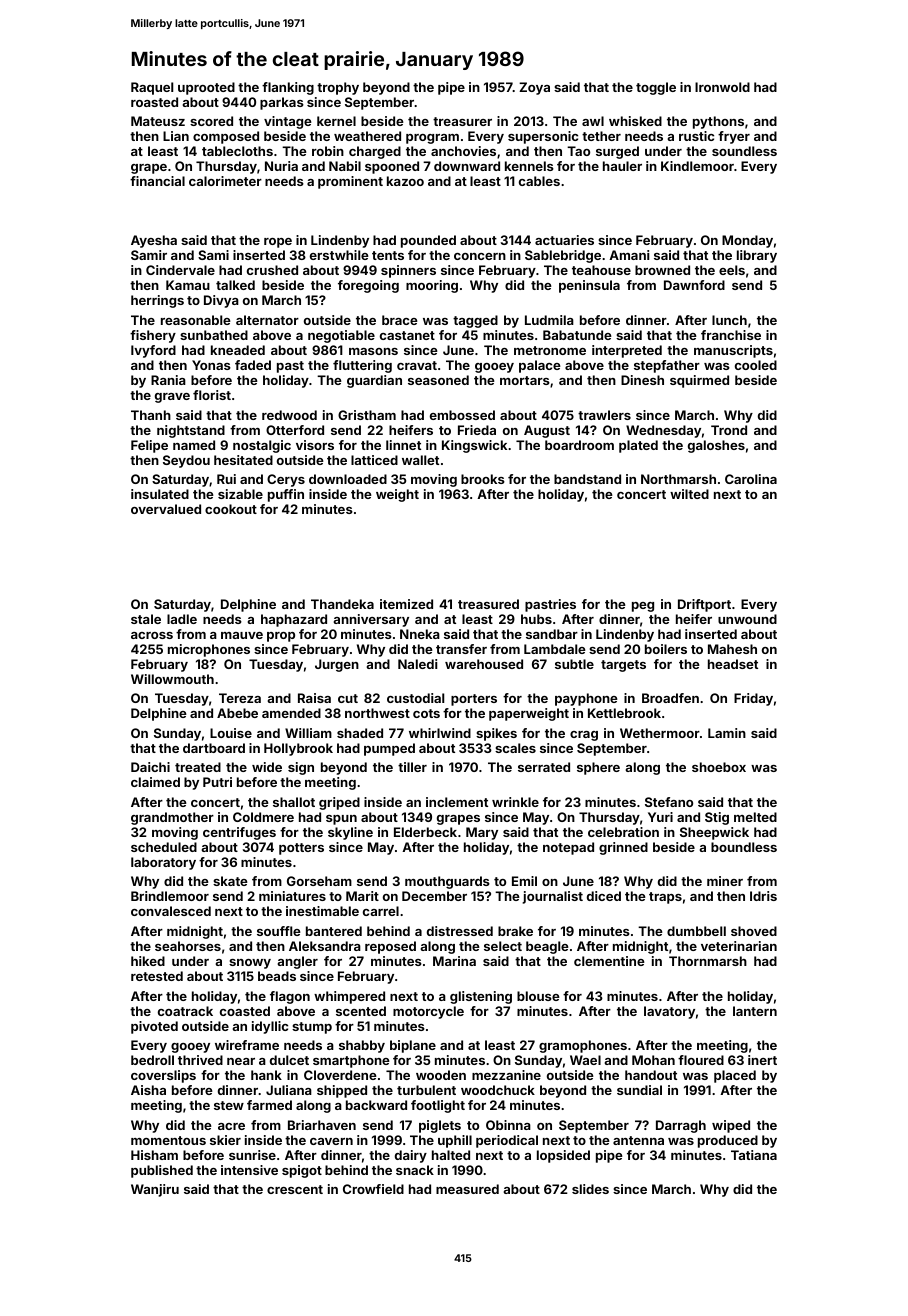 Image resolution: width=908 pixels, height=1316 pixels. Describe the element at coordinates (564, 240) in the screenshot. I see `actuaries` at that location.
